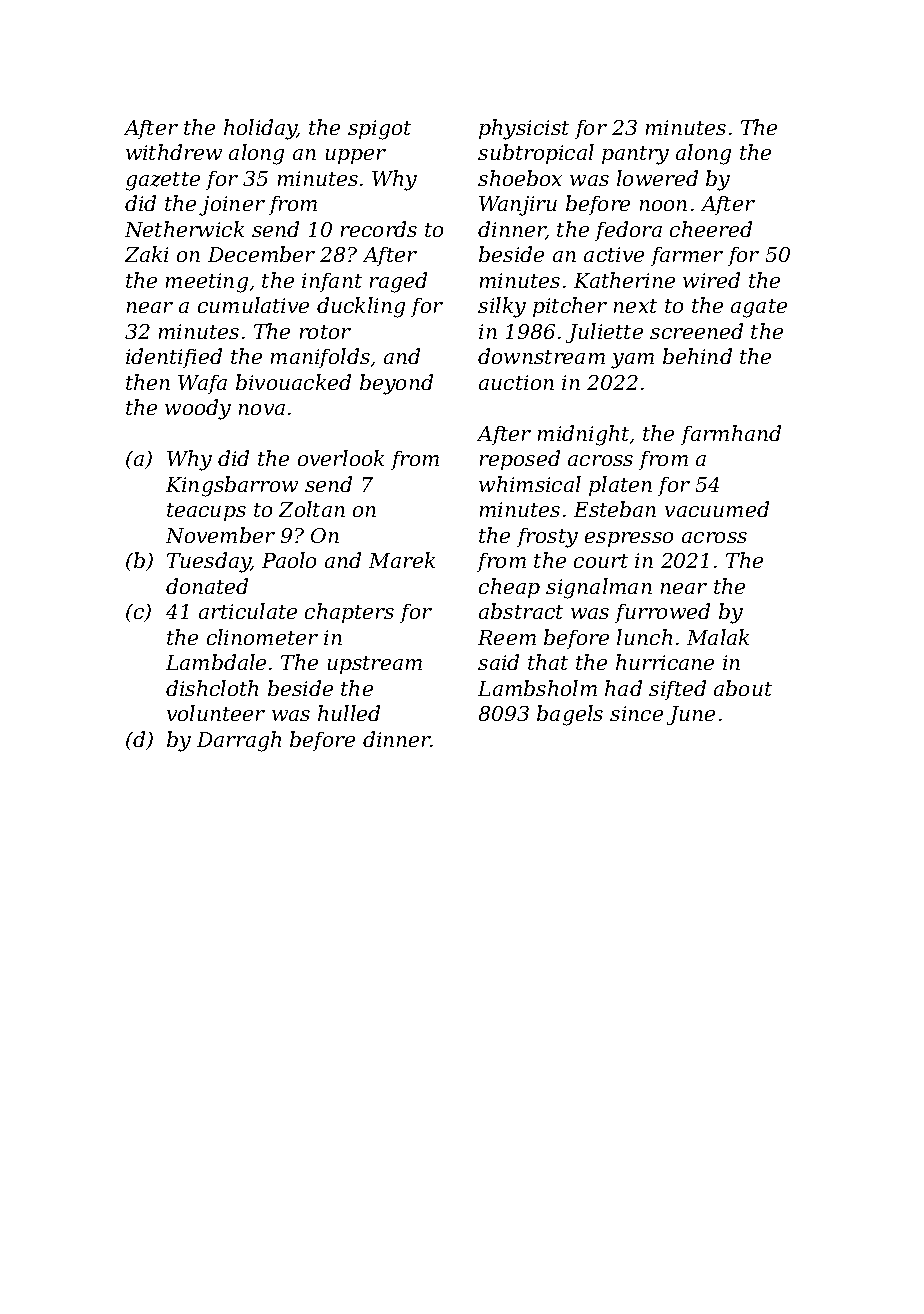  What do you see at coordinates (184, 229) in the page?
I see `Netherwick` at bounding box center [184, 229].
